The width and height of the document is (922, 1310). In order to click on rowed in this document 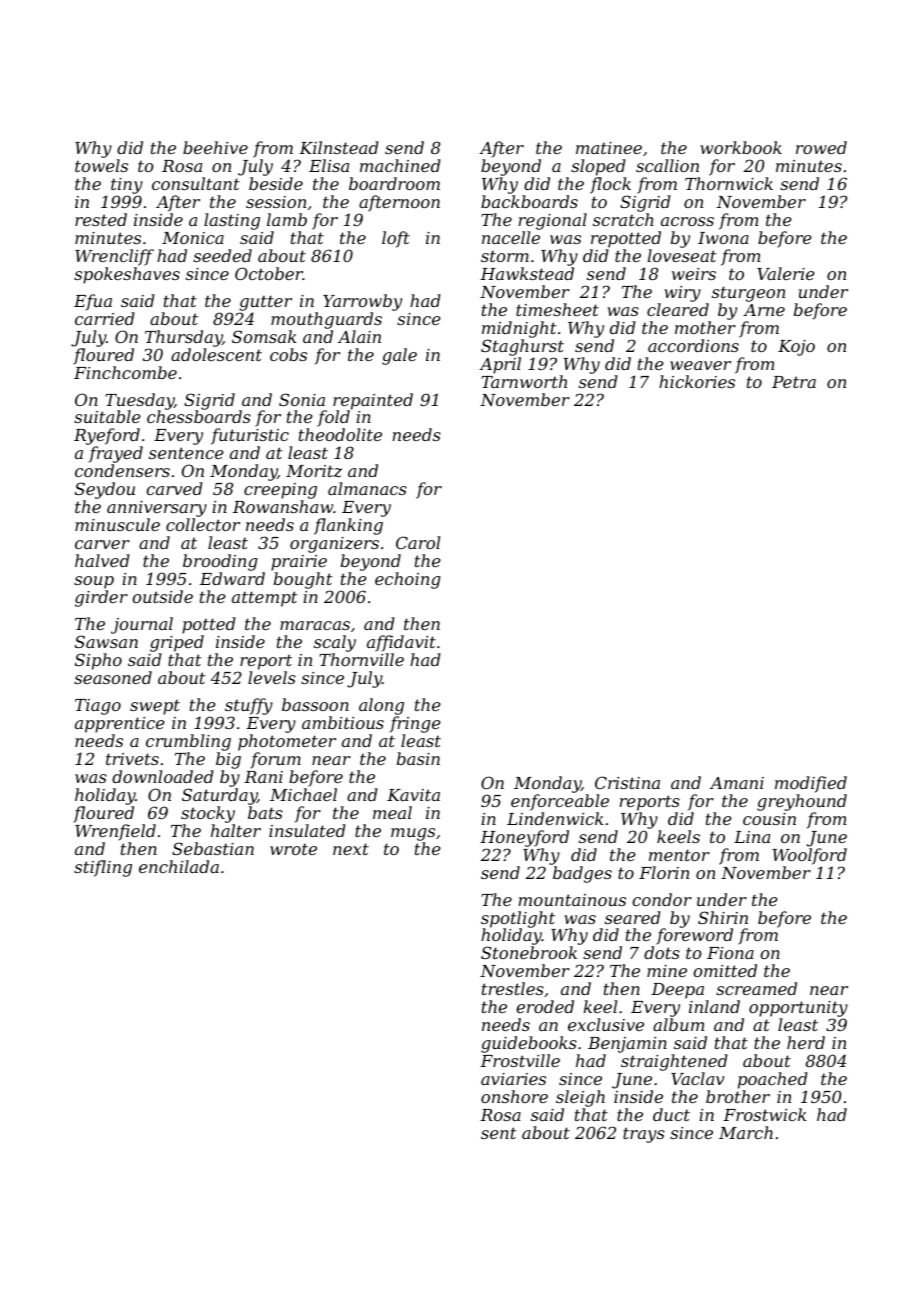, I will do `click(821, 147)`.
